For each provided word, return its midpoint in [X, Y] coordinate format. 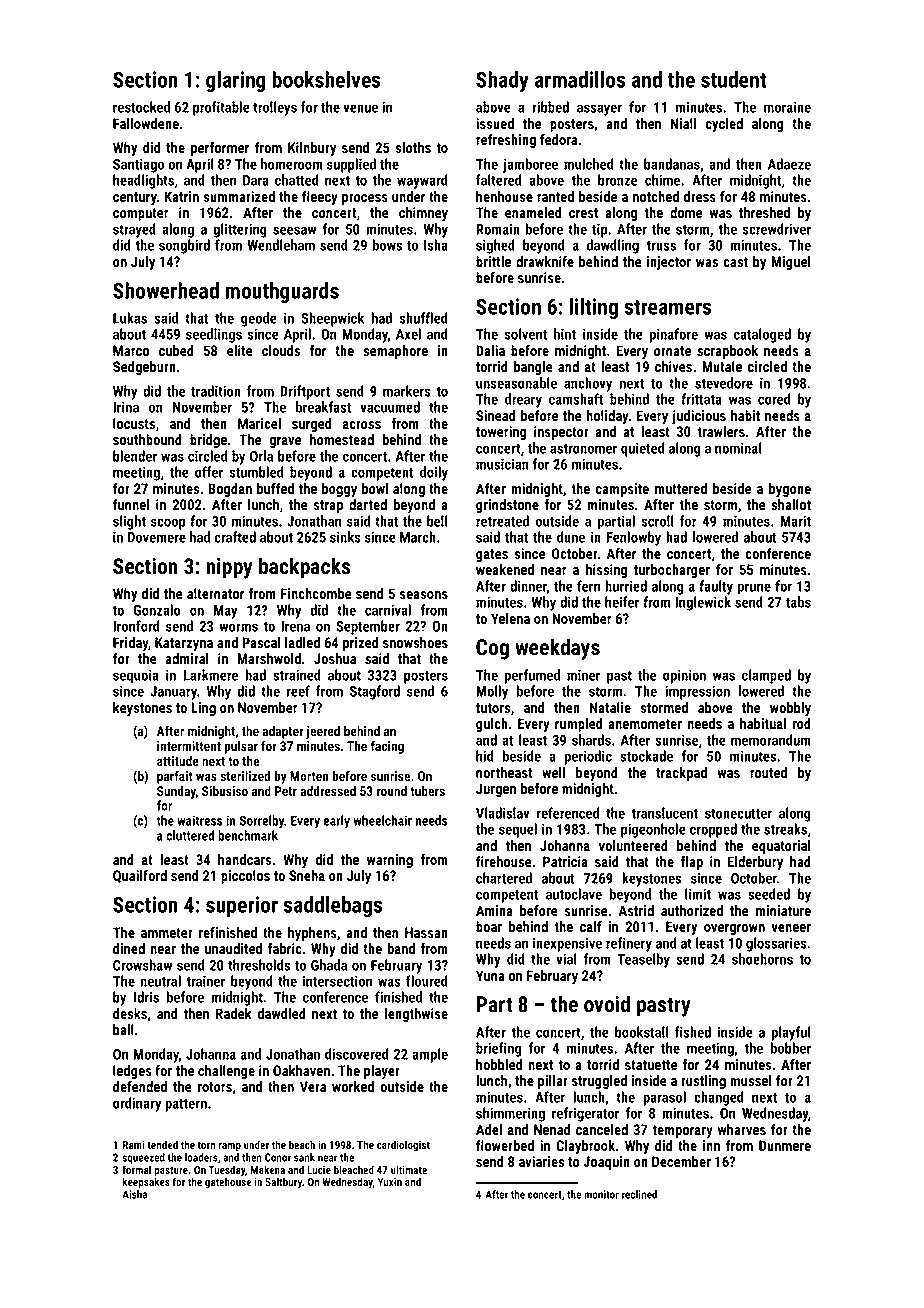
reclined [639, 1194]
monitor [601, 1194]
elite [240, 350]
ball [123, 1029]
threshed [764, 212]
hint [565, 334]
